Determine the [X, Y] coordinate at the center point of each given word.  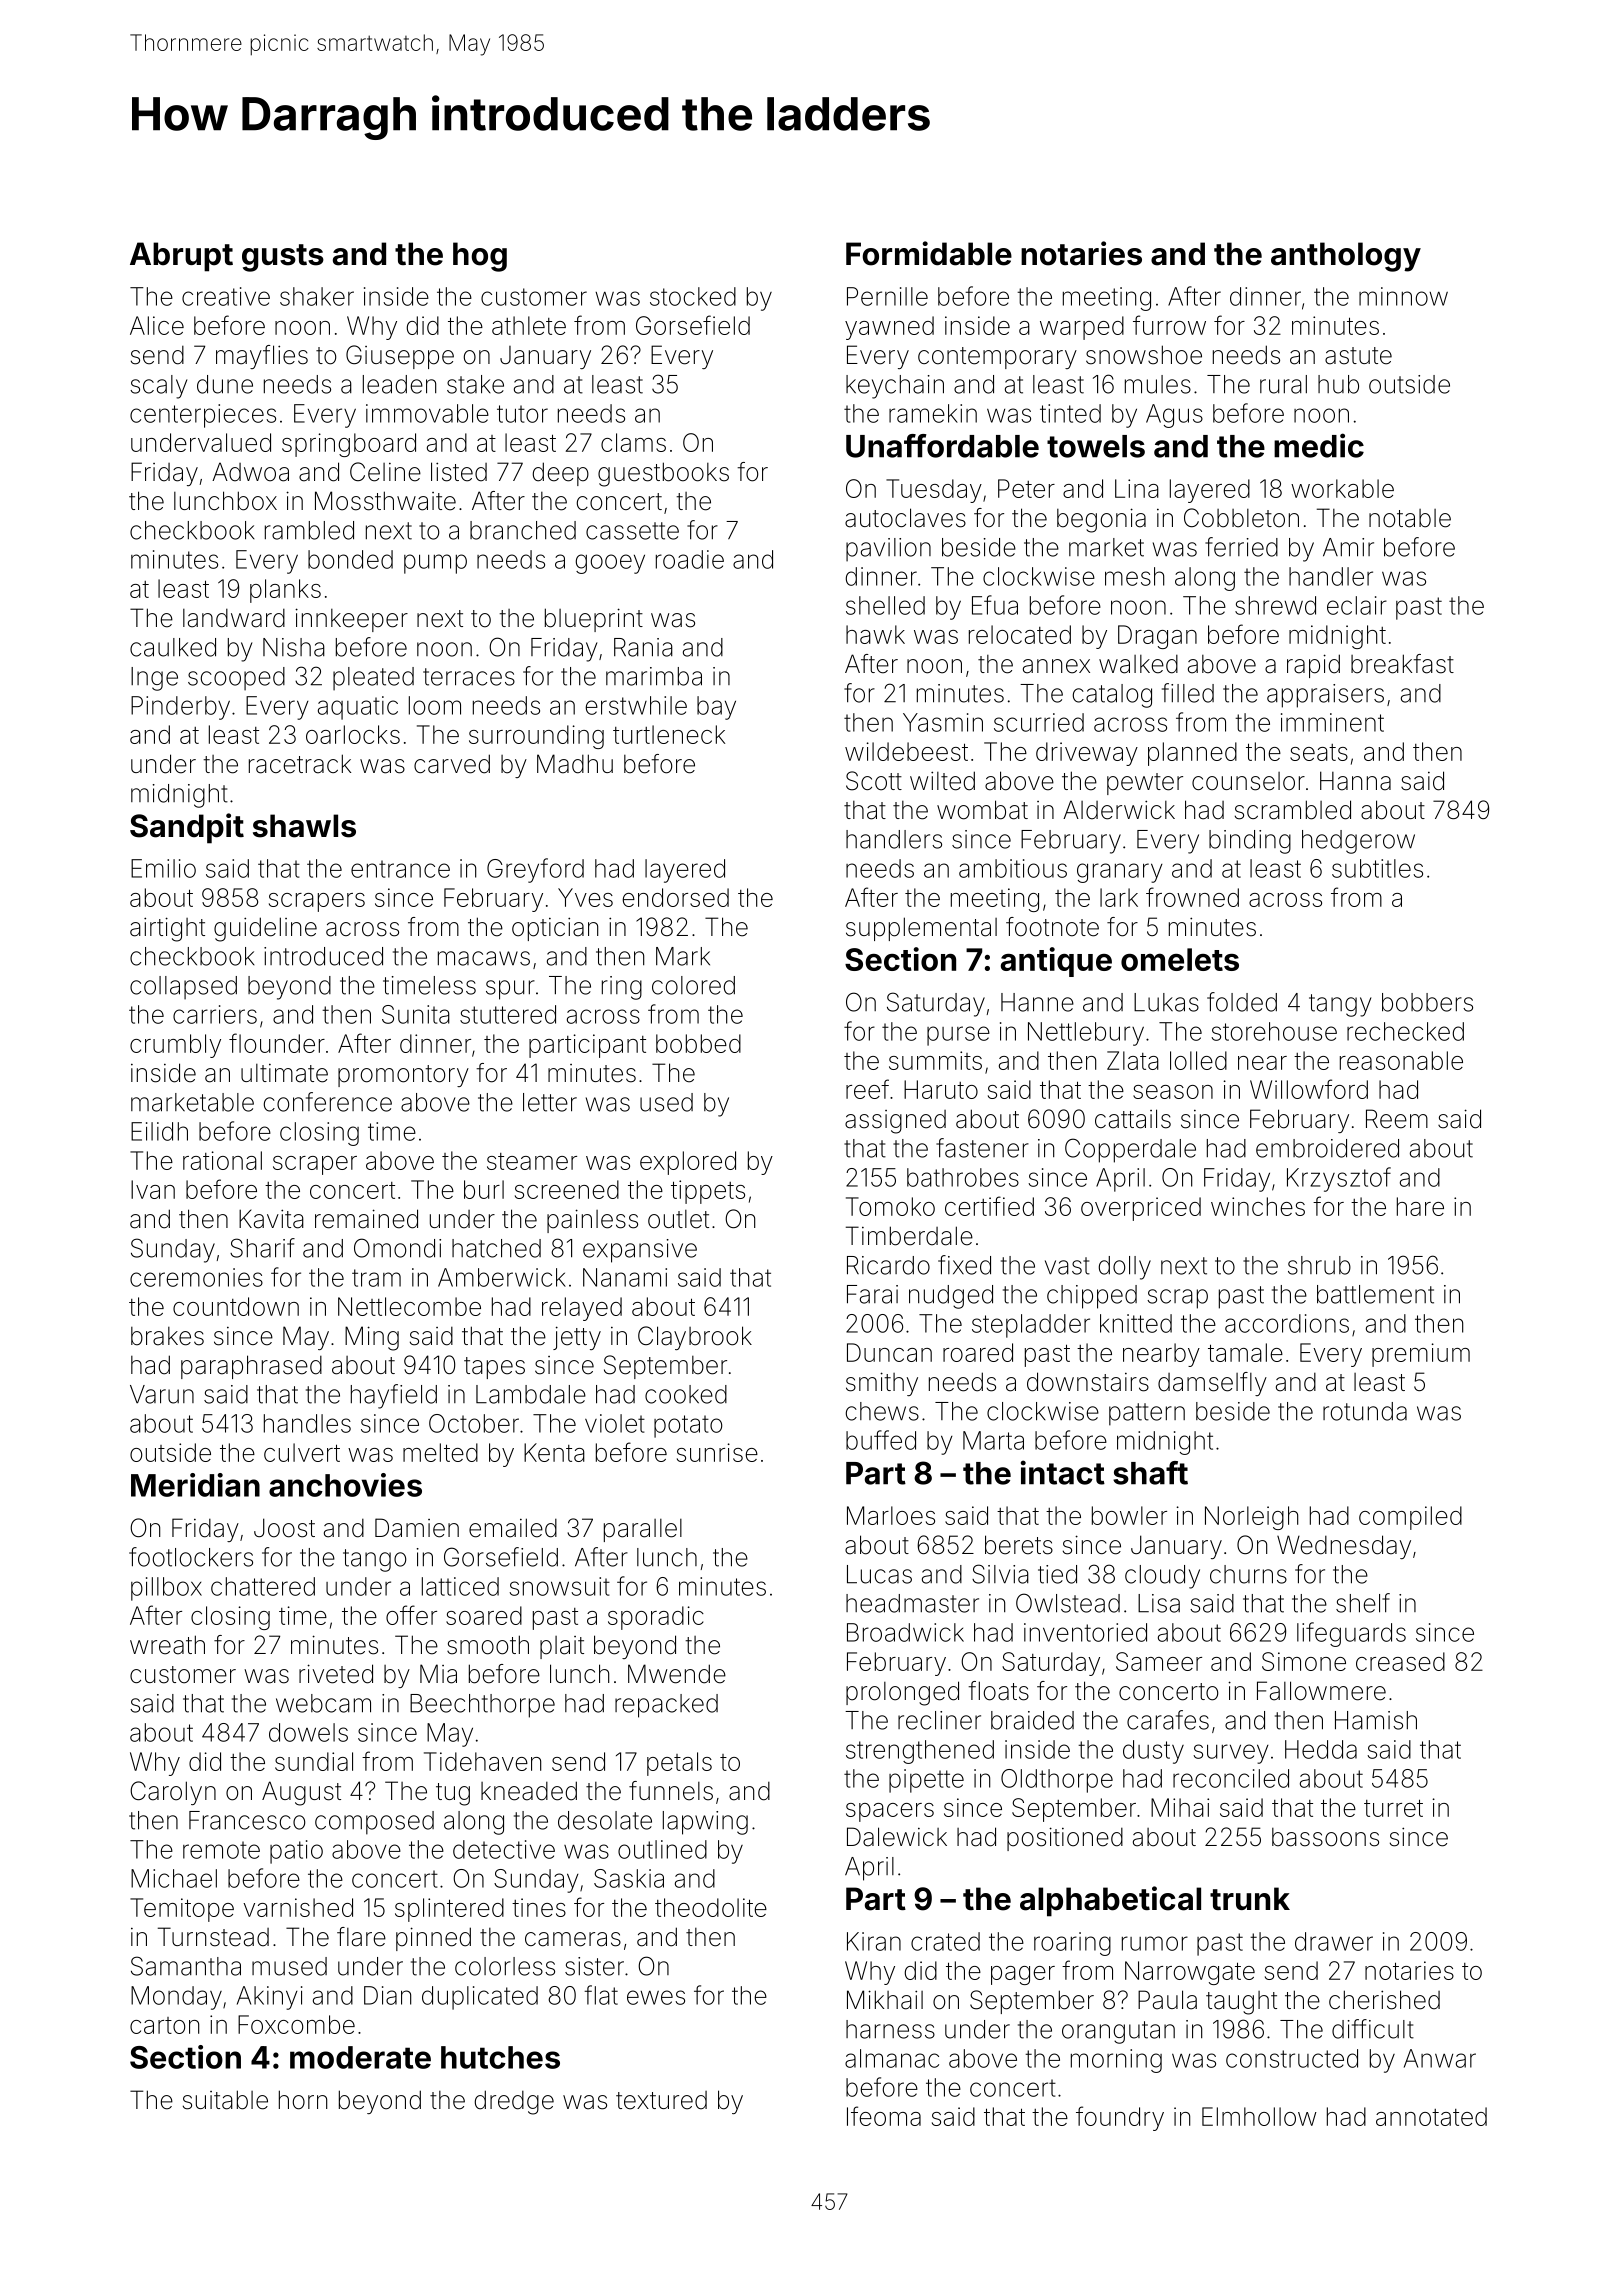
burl [484, 1189]
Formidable [929, 253]
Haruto [941, 1089]
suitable [225, 2100]
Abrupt [181, 257]
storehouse [1274, 1031]
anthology [1346, 257]
